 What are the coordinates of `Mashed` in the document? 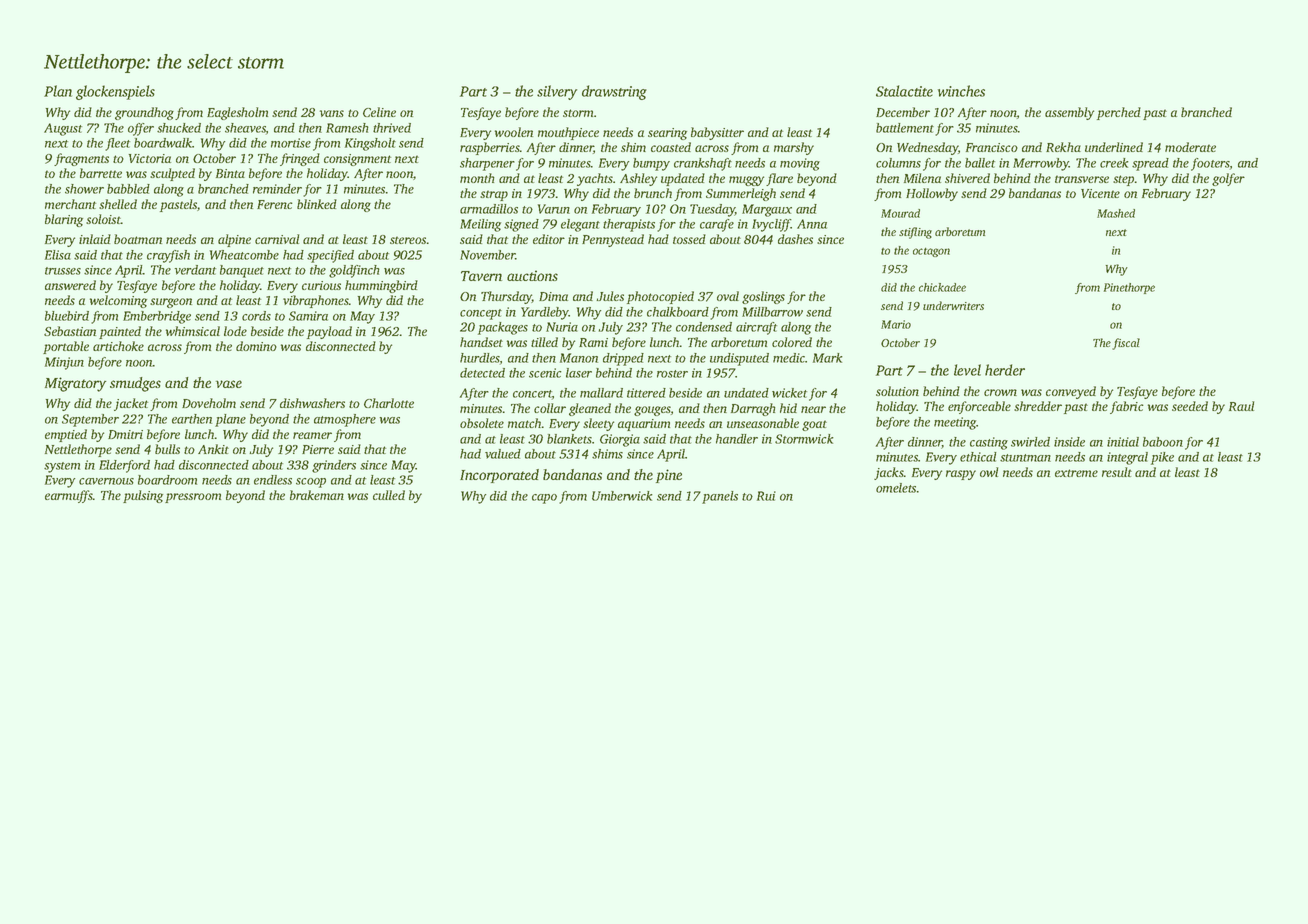 It's located at (1116, 213).
